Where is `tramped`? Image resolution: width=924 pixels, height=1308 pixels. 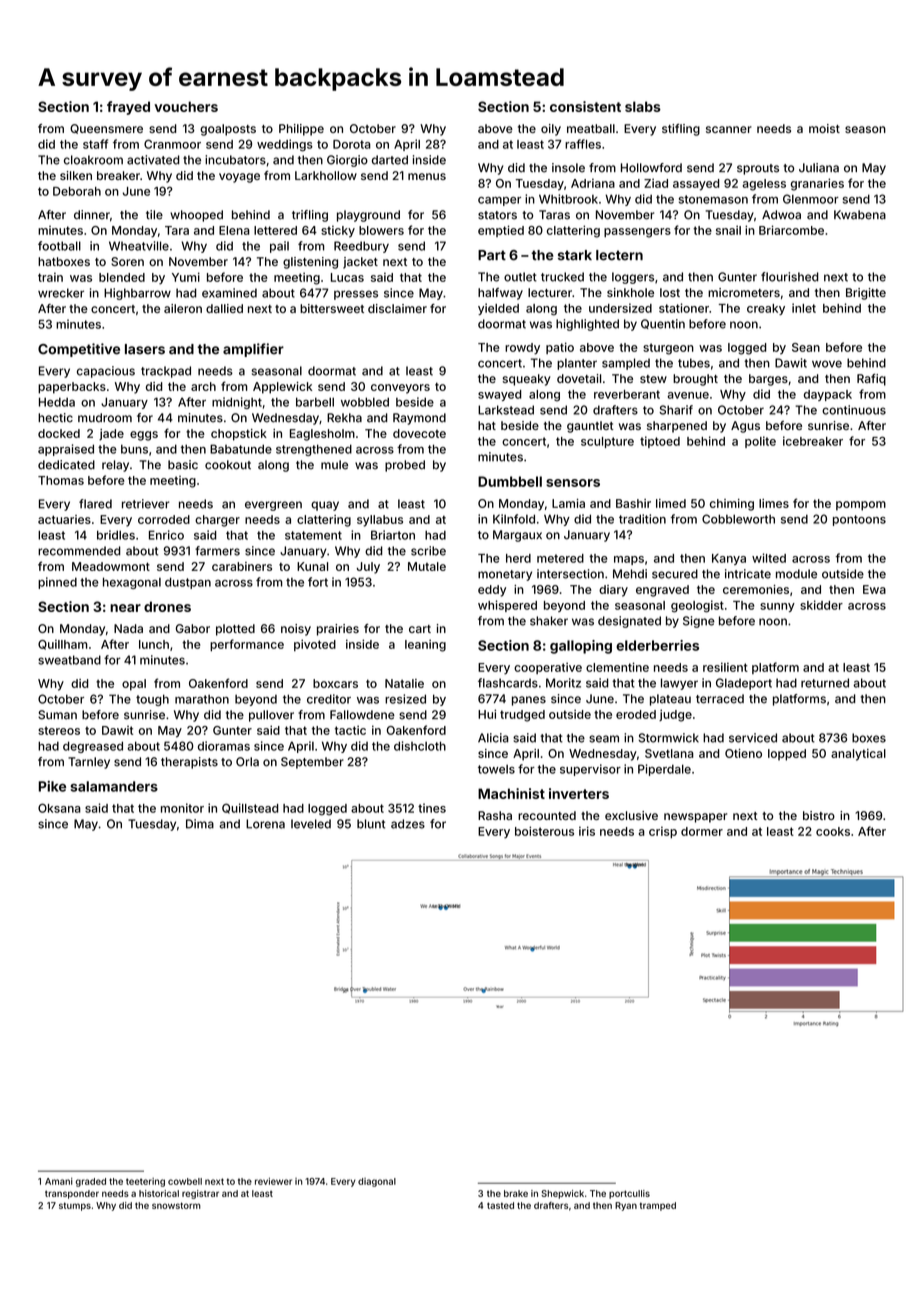
tramped is located at coordinates (658, 1206).
